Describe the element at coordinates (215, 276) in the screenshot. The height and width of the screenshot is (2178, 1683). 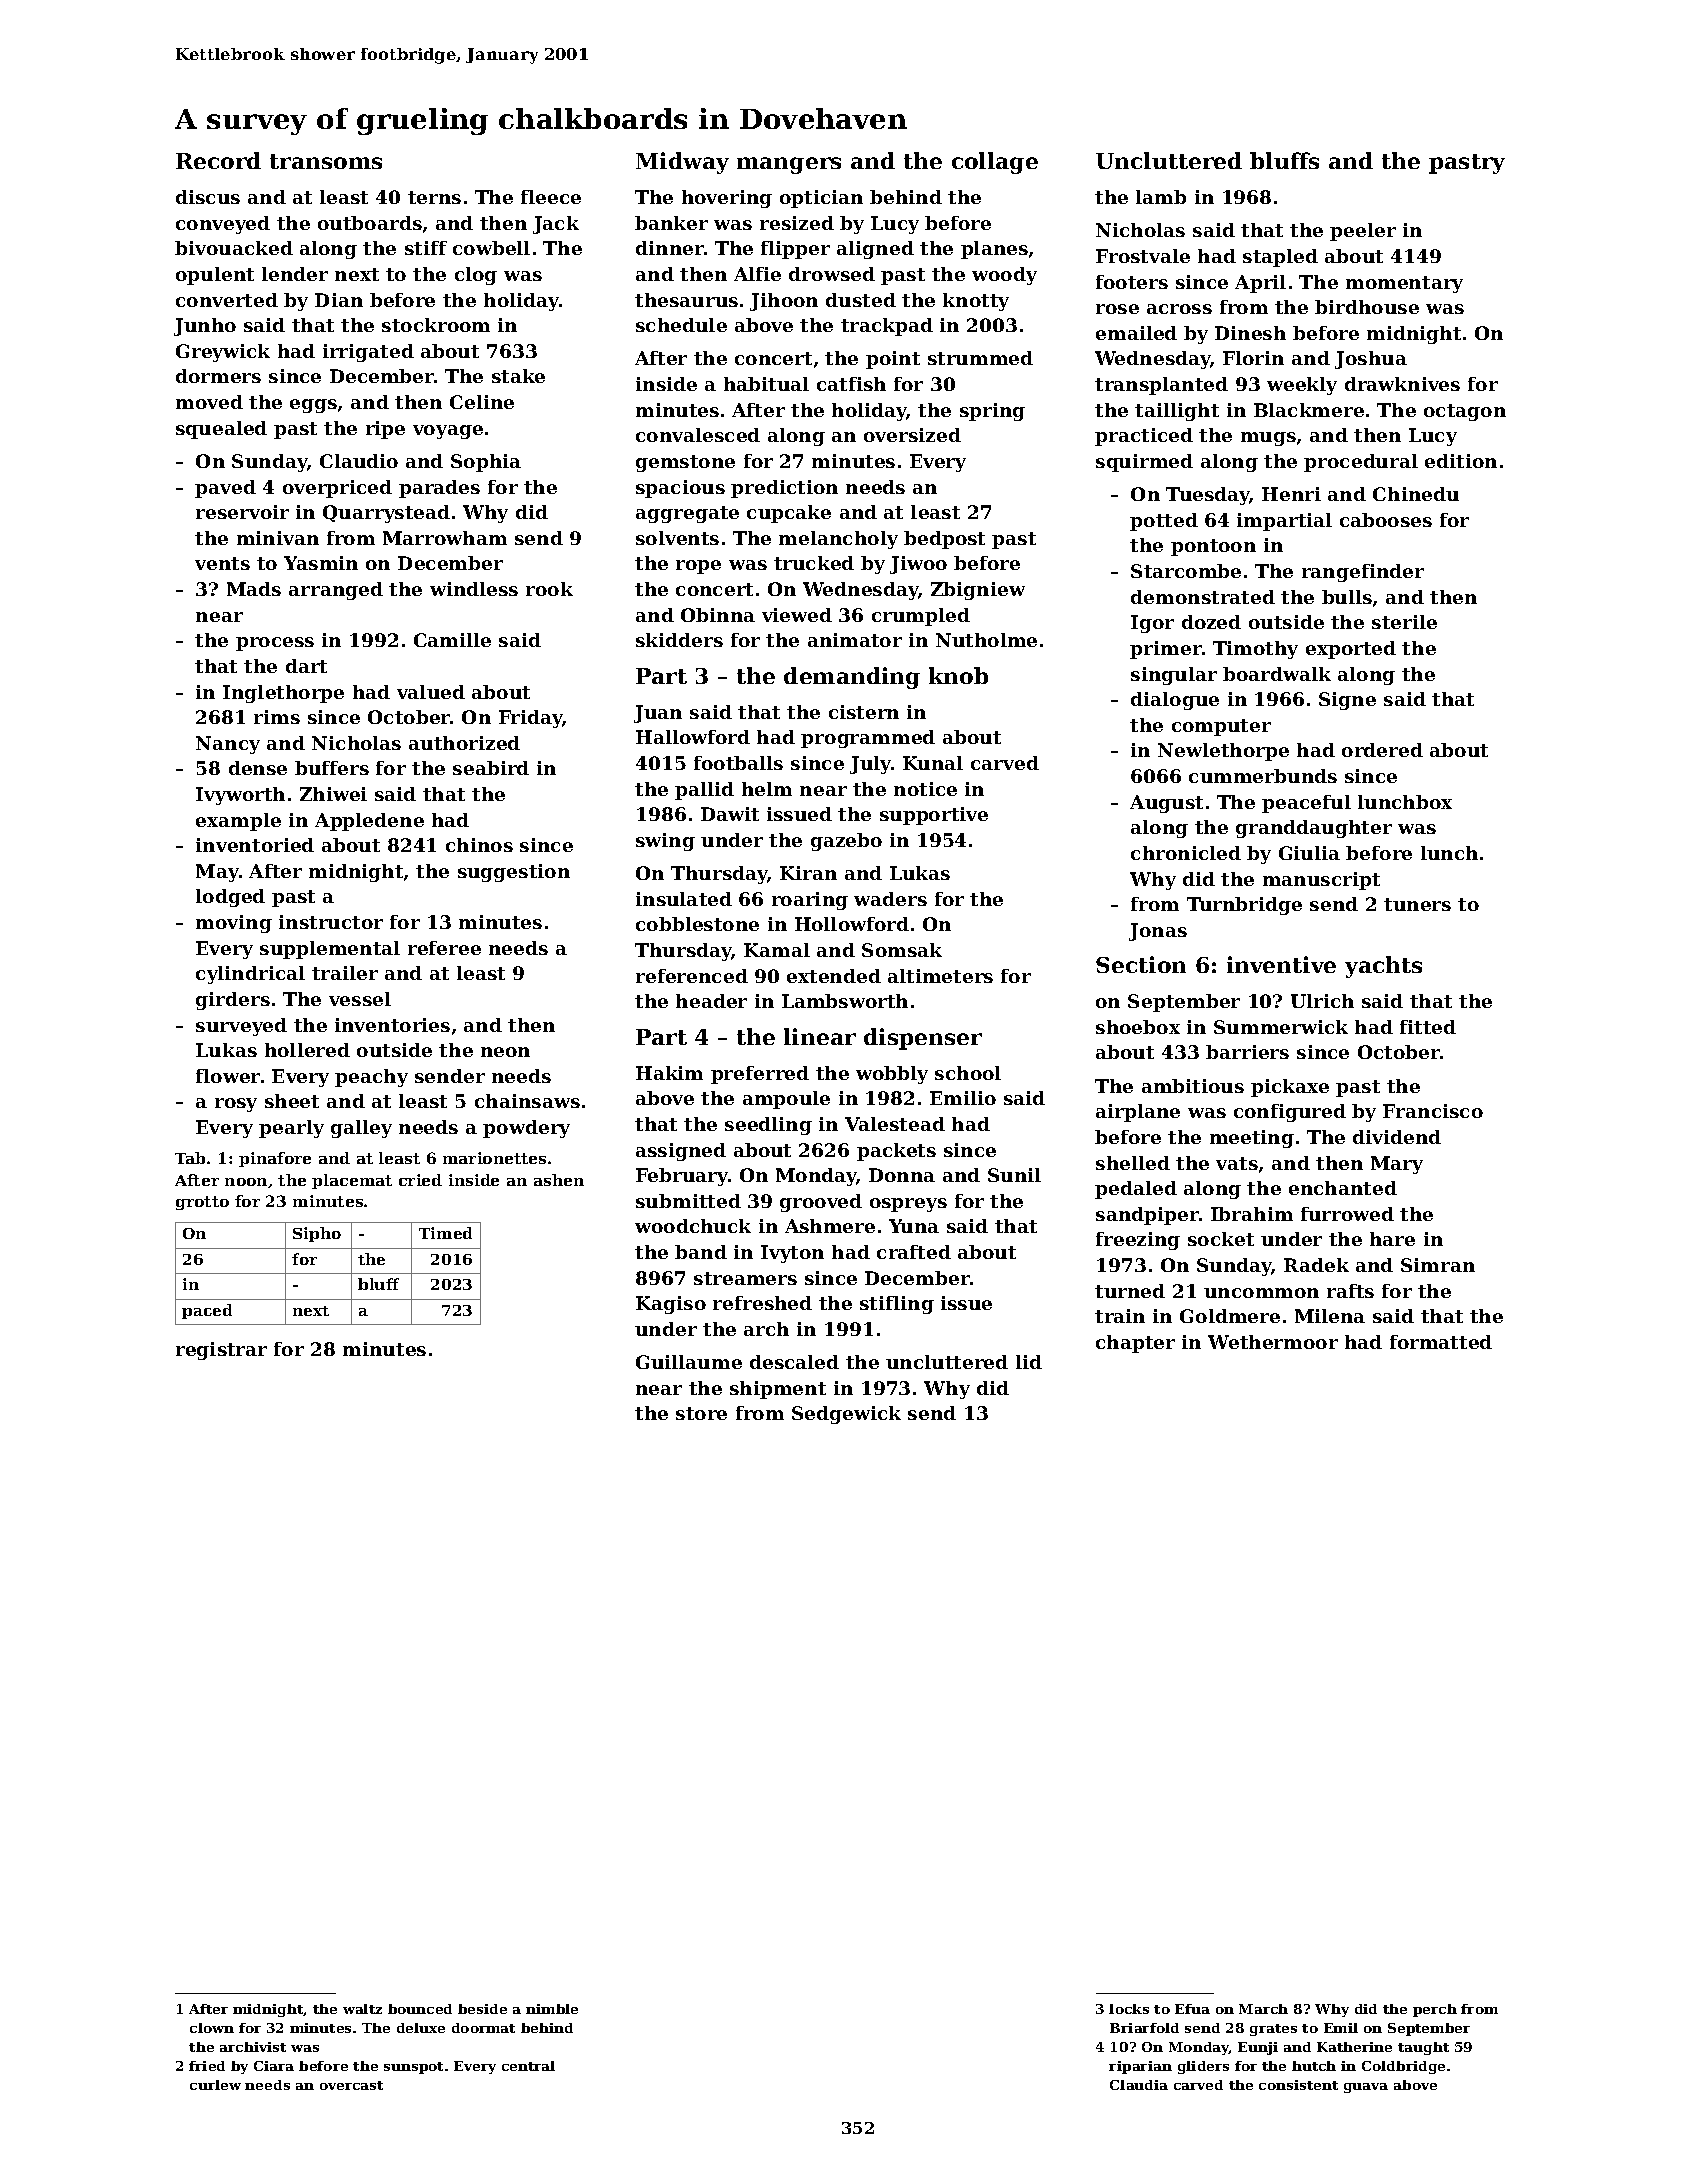
I see `opulent` at that location.
